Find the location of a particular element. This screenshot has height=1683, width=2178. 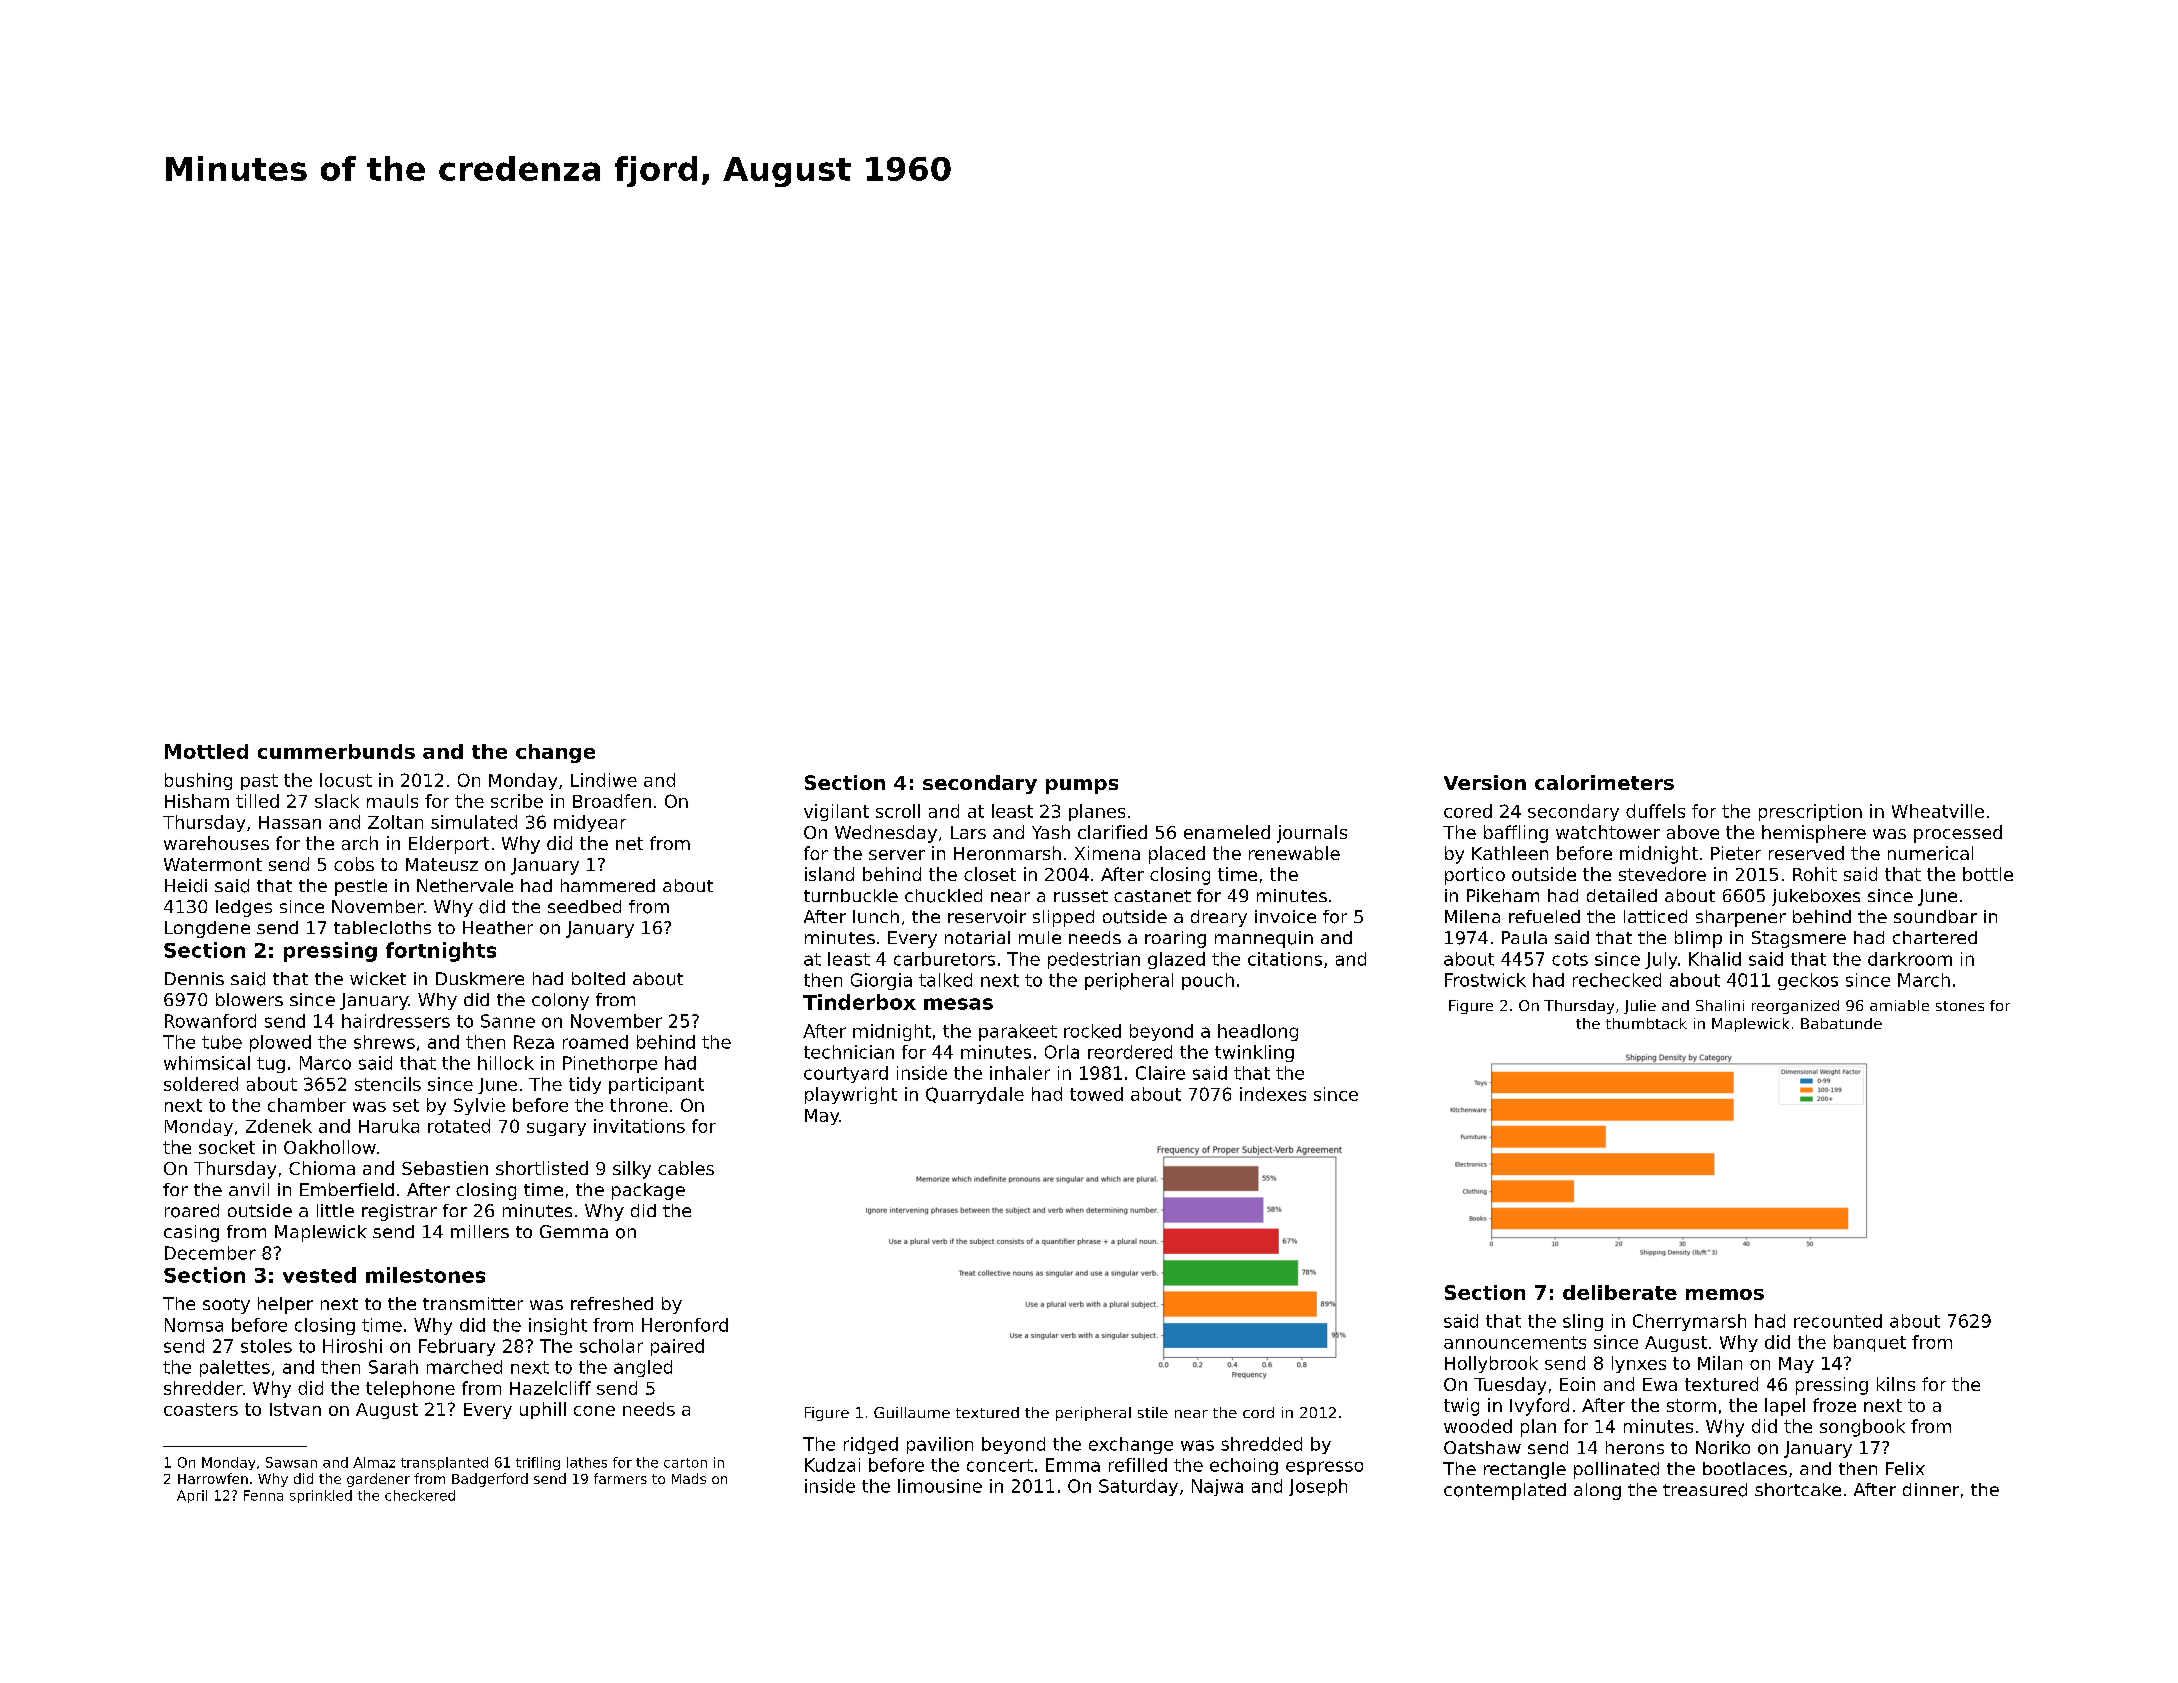

millers is located at coordinates (480, 1231).
